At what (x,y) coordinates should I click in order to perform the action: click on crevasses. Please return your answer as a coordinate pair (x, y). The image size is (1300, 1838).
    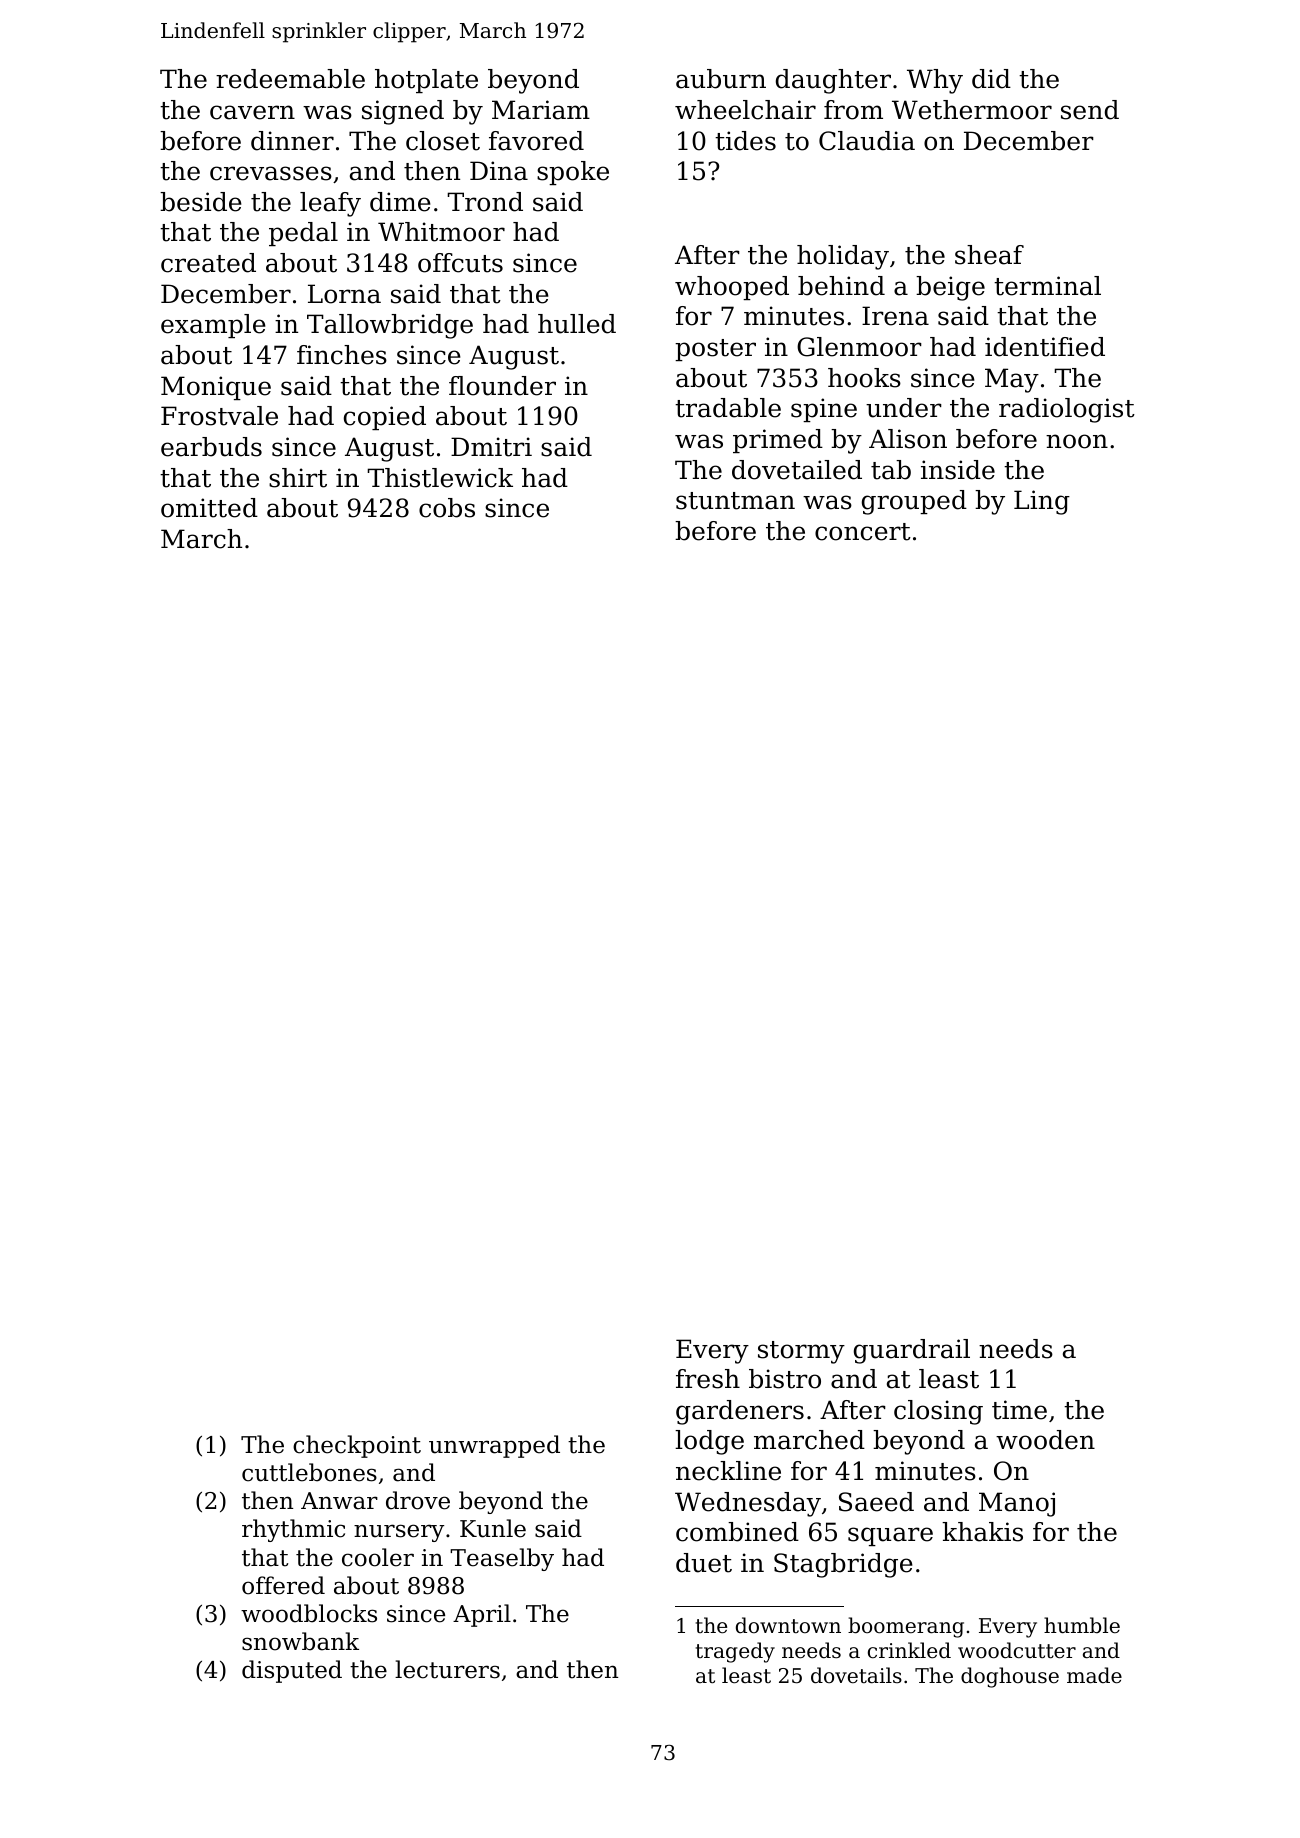
    Looking at the image, I should click on (271, 173).
